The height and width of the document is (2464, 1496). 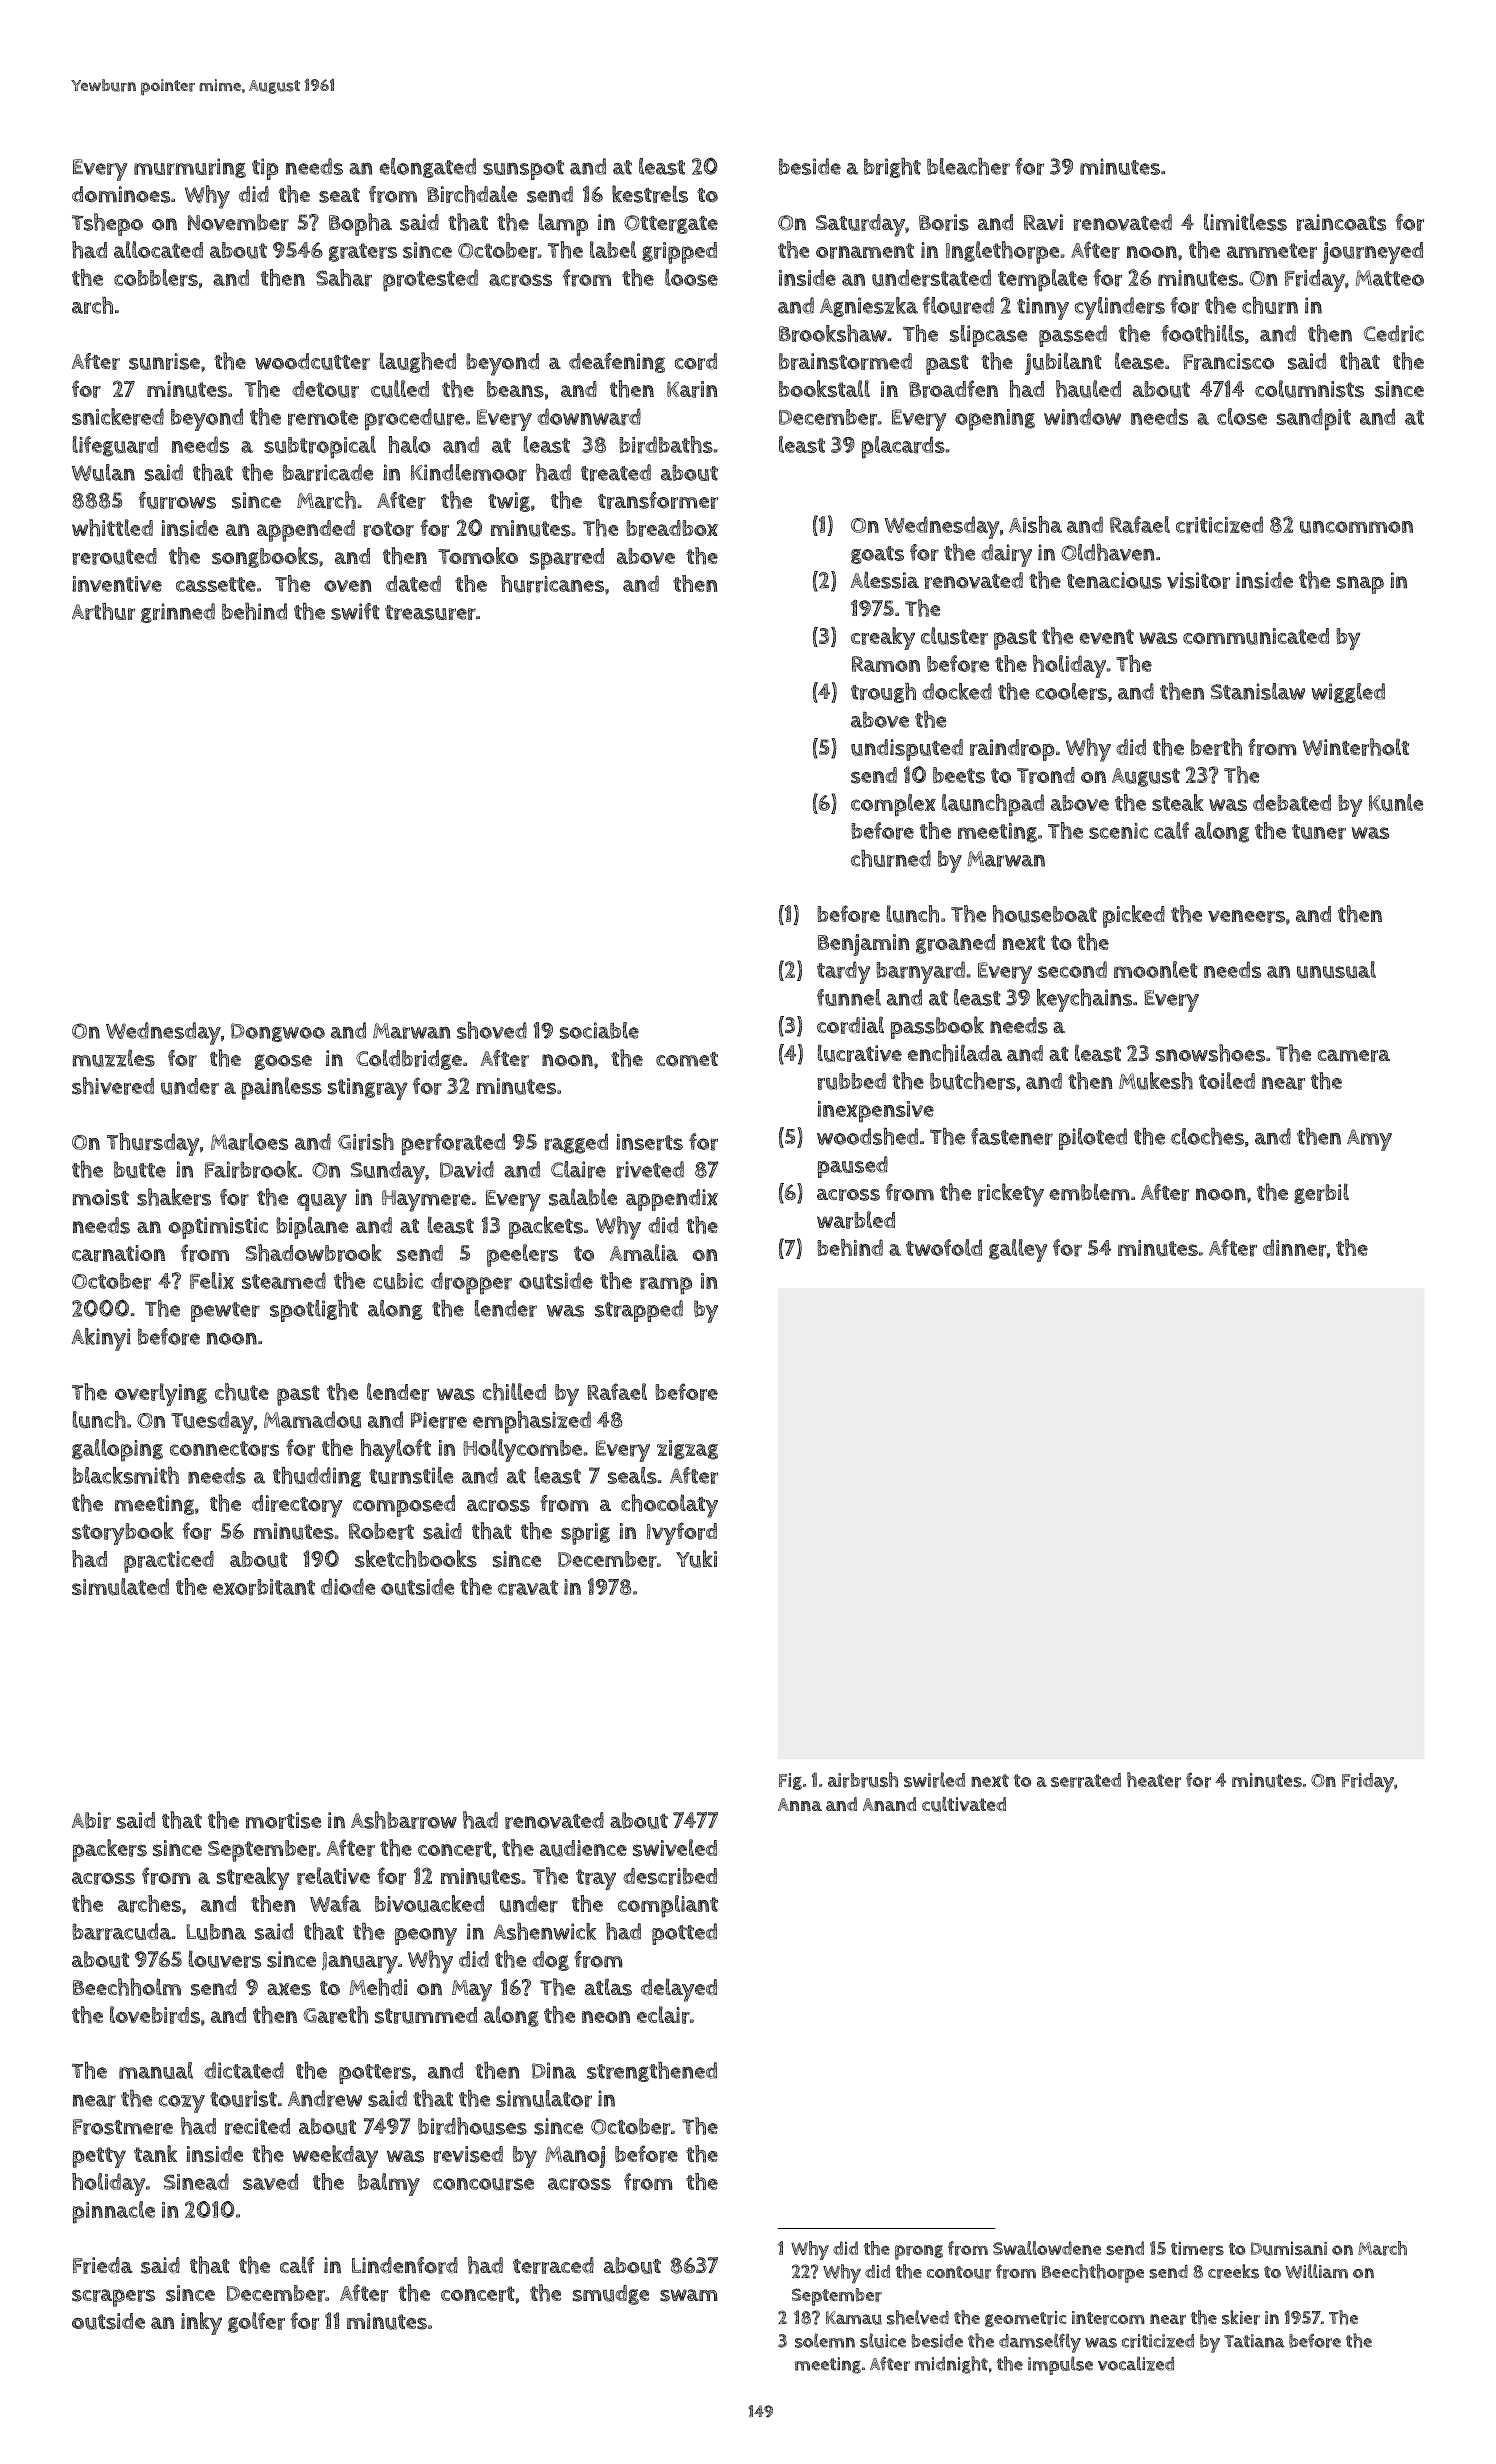 I want to click on William, so click(x=1317, y=2271).
